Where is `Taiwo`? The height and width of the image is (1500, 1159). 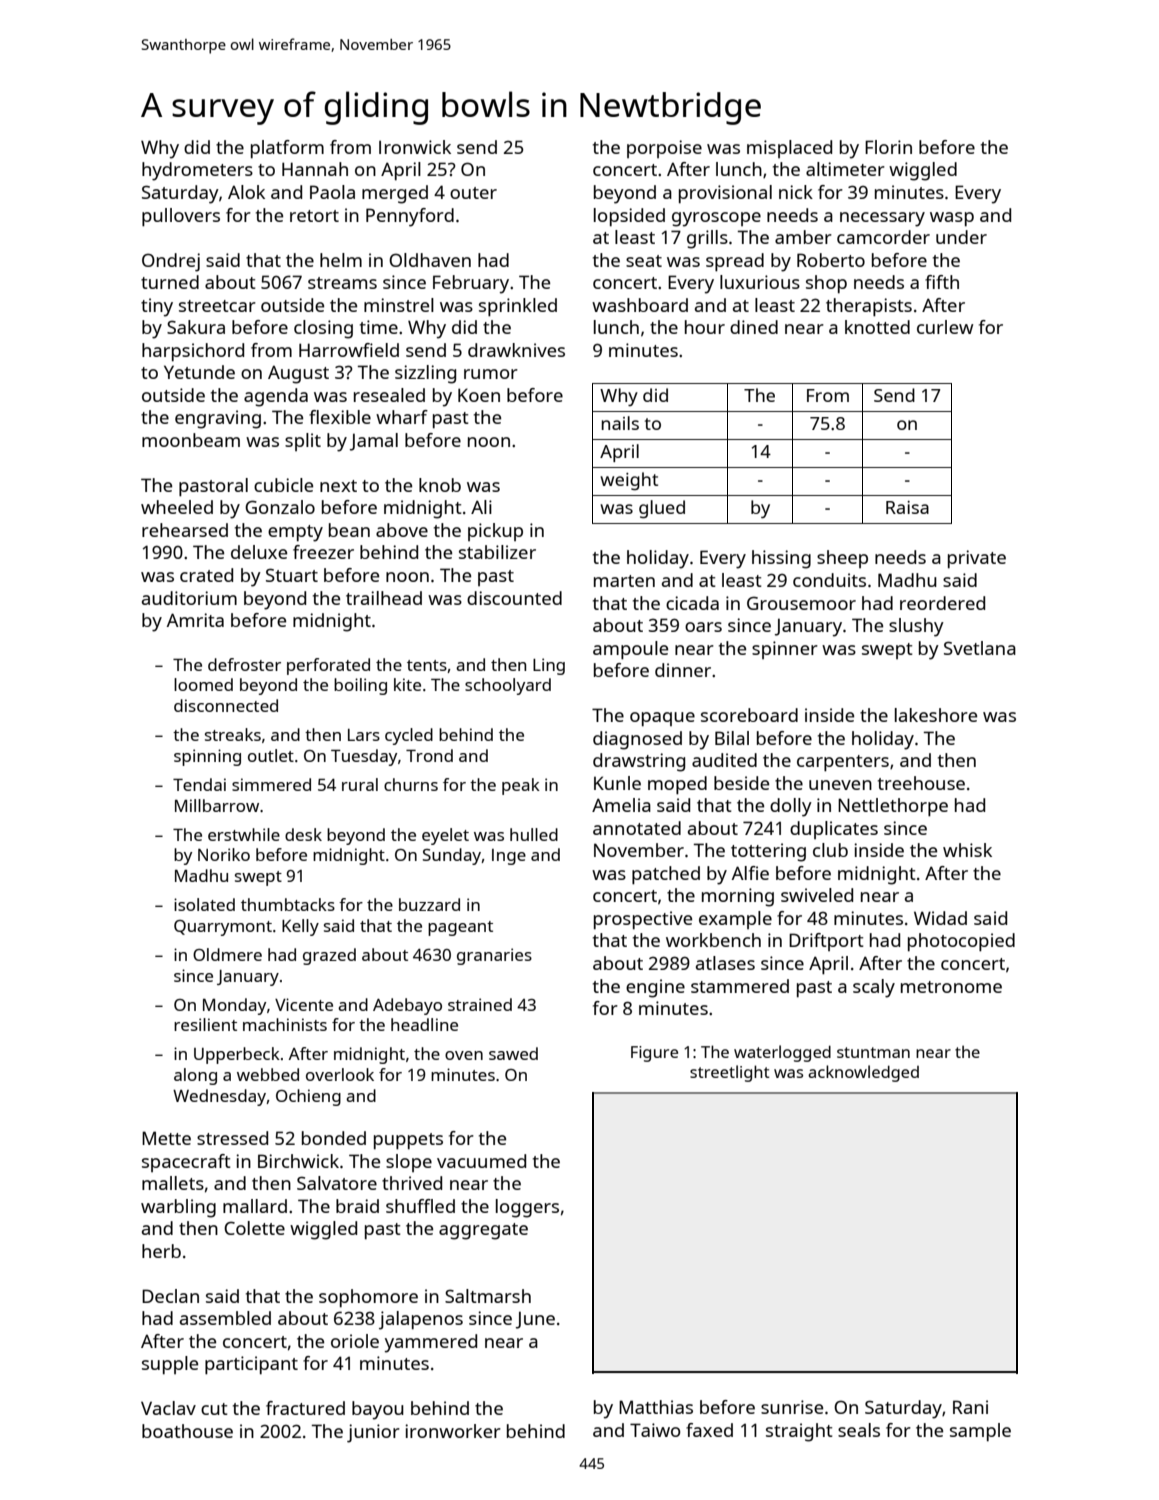
Taiwo is located at coordinates (655, 1430).
